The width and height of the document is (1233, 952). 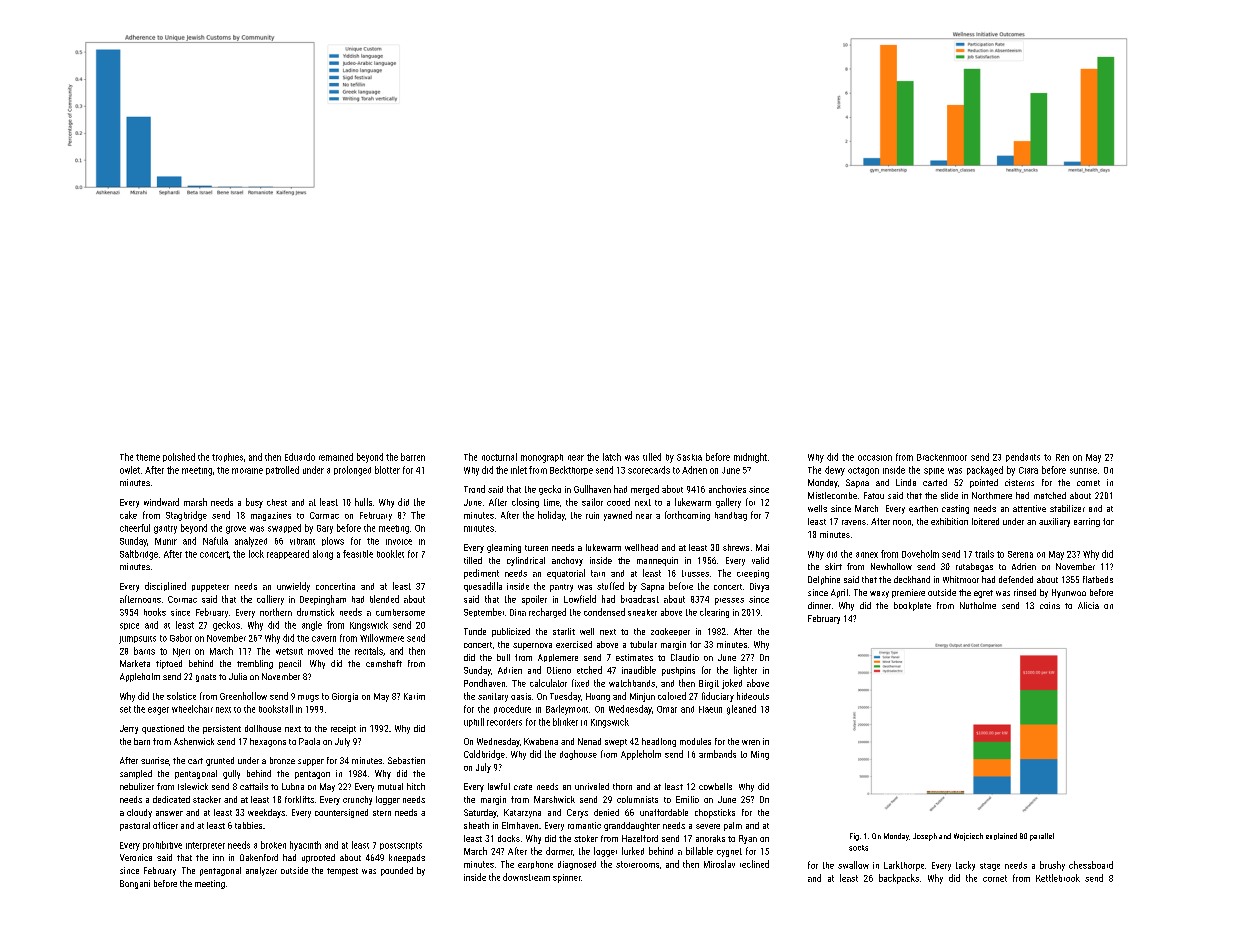 I want to click on pendants, so click(x=1023, y=457).
